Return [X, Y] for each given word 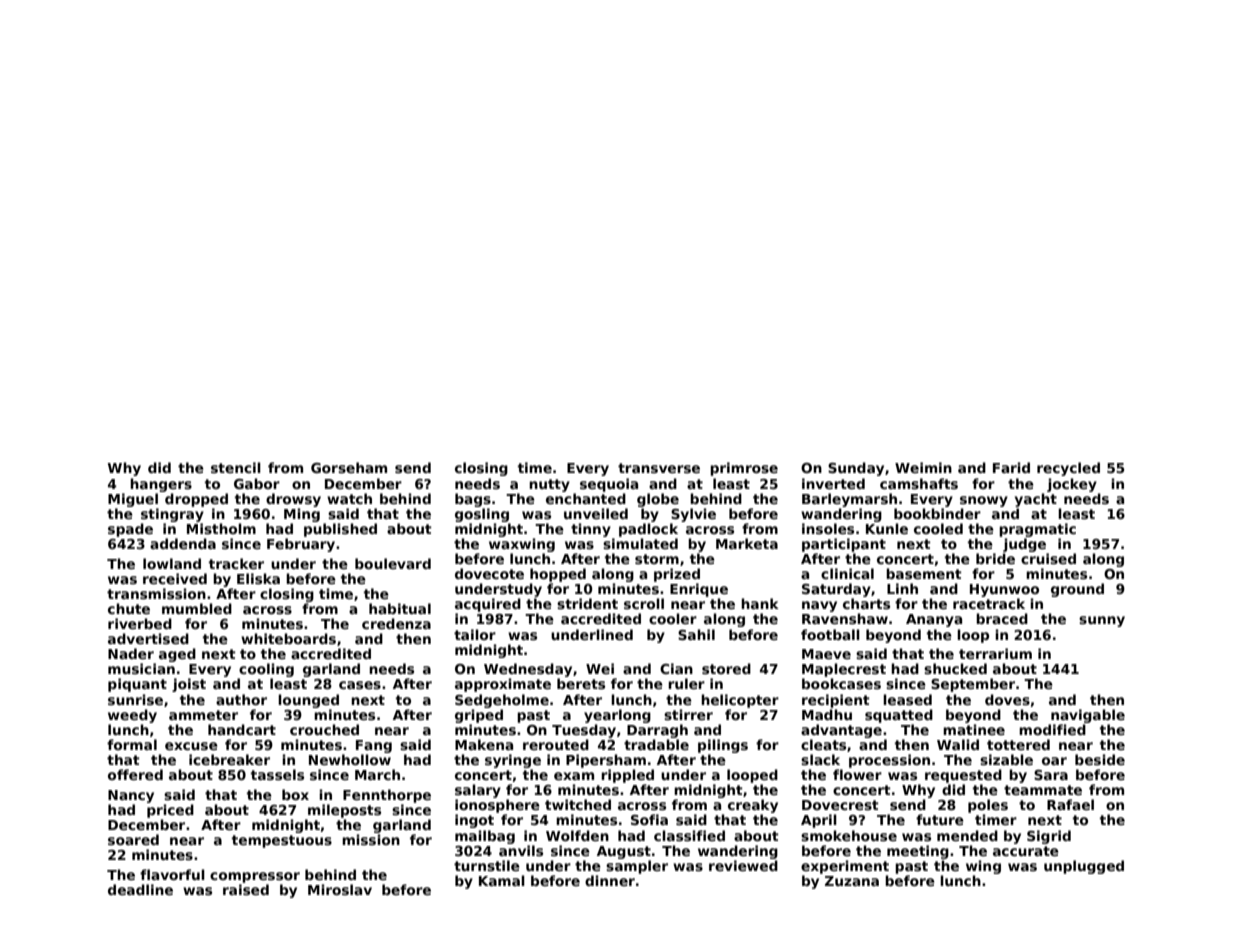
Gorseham [349, 467]
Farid [1011, 467]
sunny [1102, 621]
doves [1007, 699]
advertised [148, 638]
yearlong [617, 716]
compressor [255, 877]
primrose [744, 469]
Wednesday [528, 670]
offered [135, 774]
